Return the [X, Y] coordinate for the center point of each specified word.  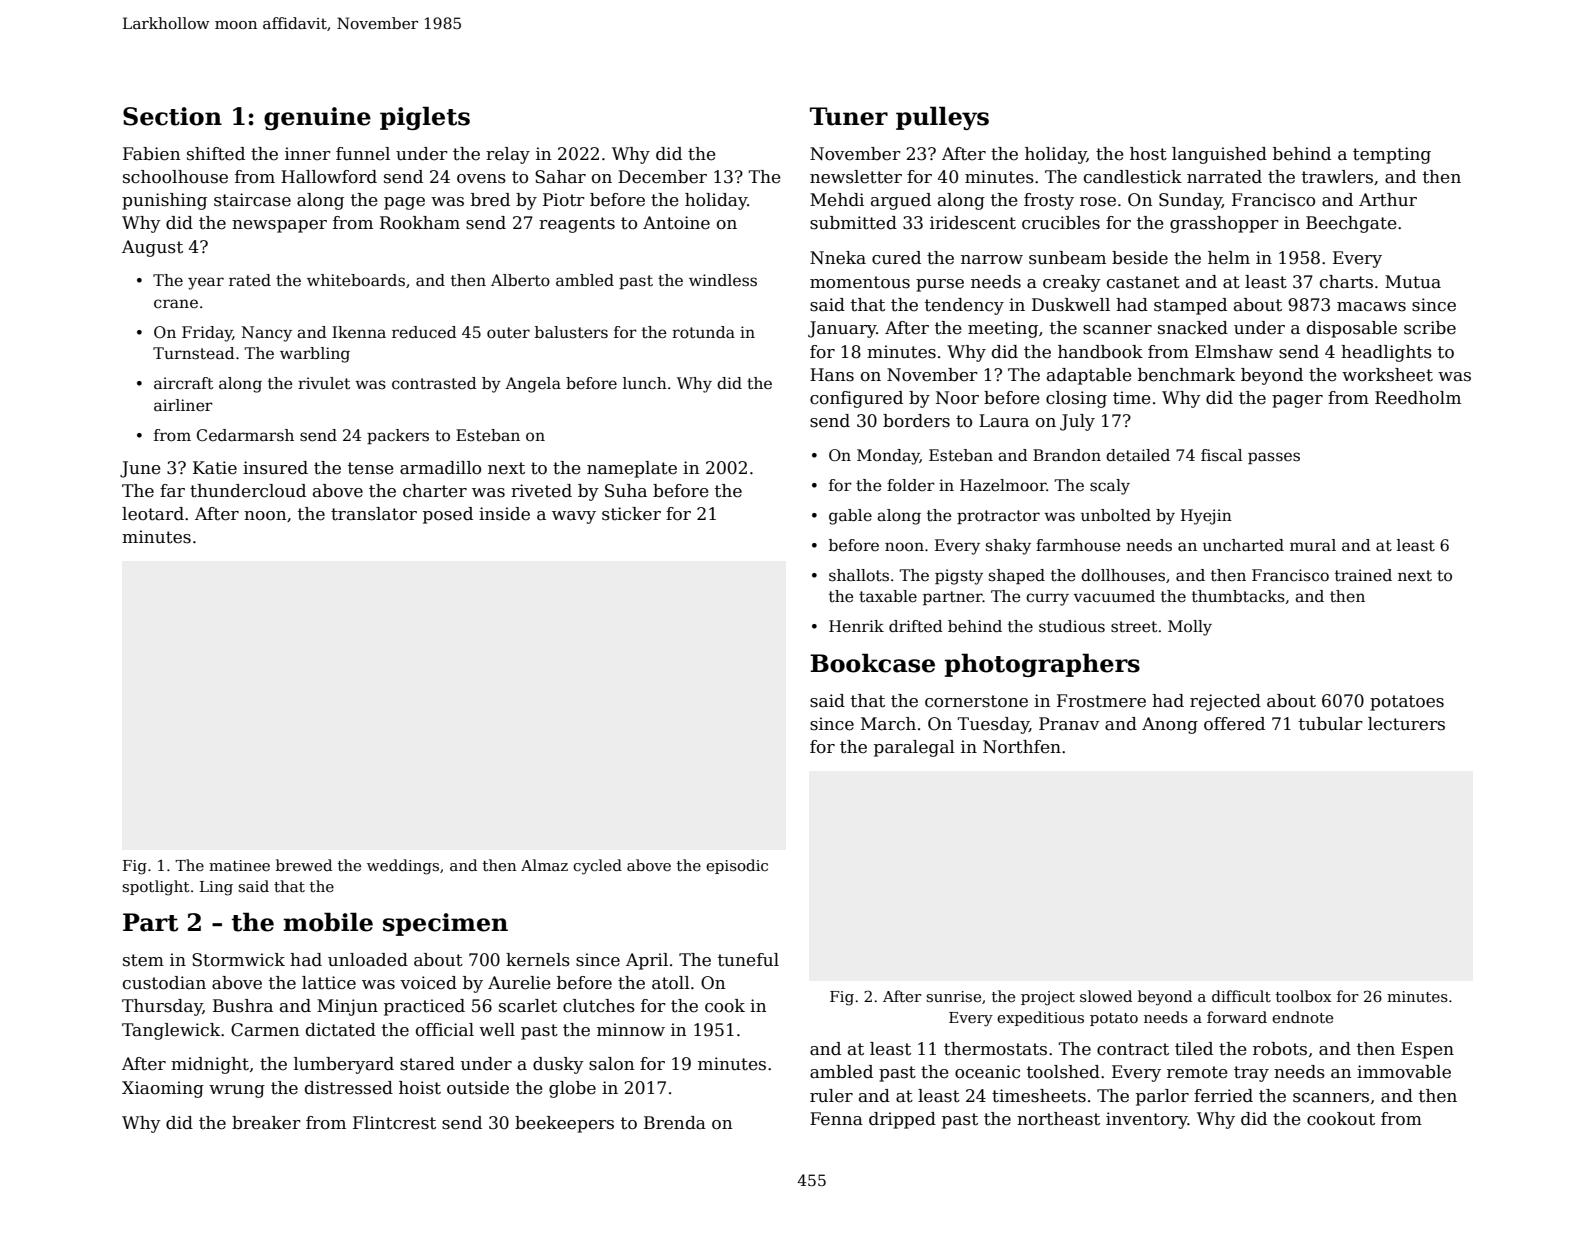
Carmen [265, 1030]
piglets [425, 118]
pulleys [942, 118]
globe [572, 1089]
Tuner [849, 116]
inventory [1147, 1120]
